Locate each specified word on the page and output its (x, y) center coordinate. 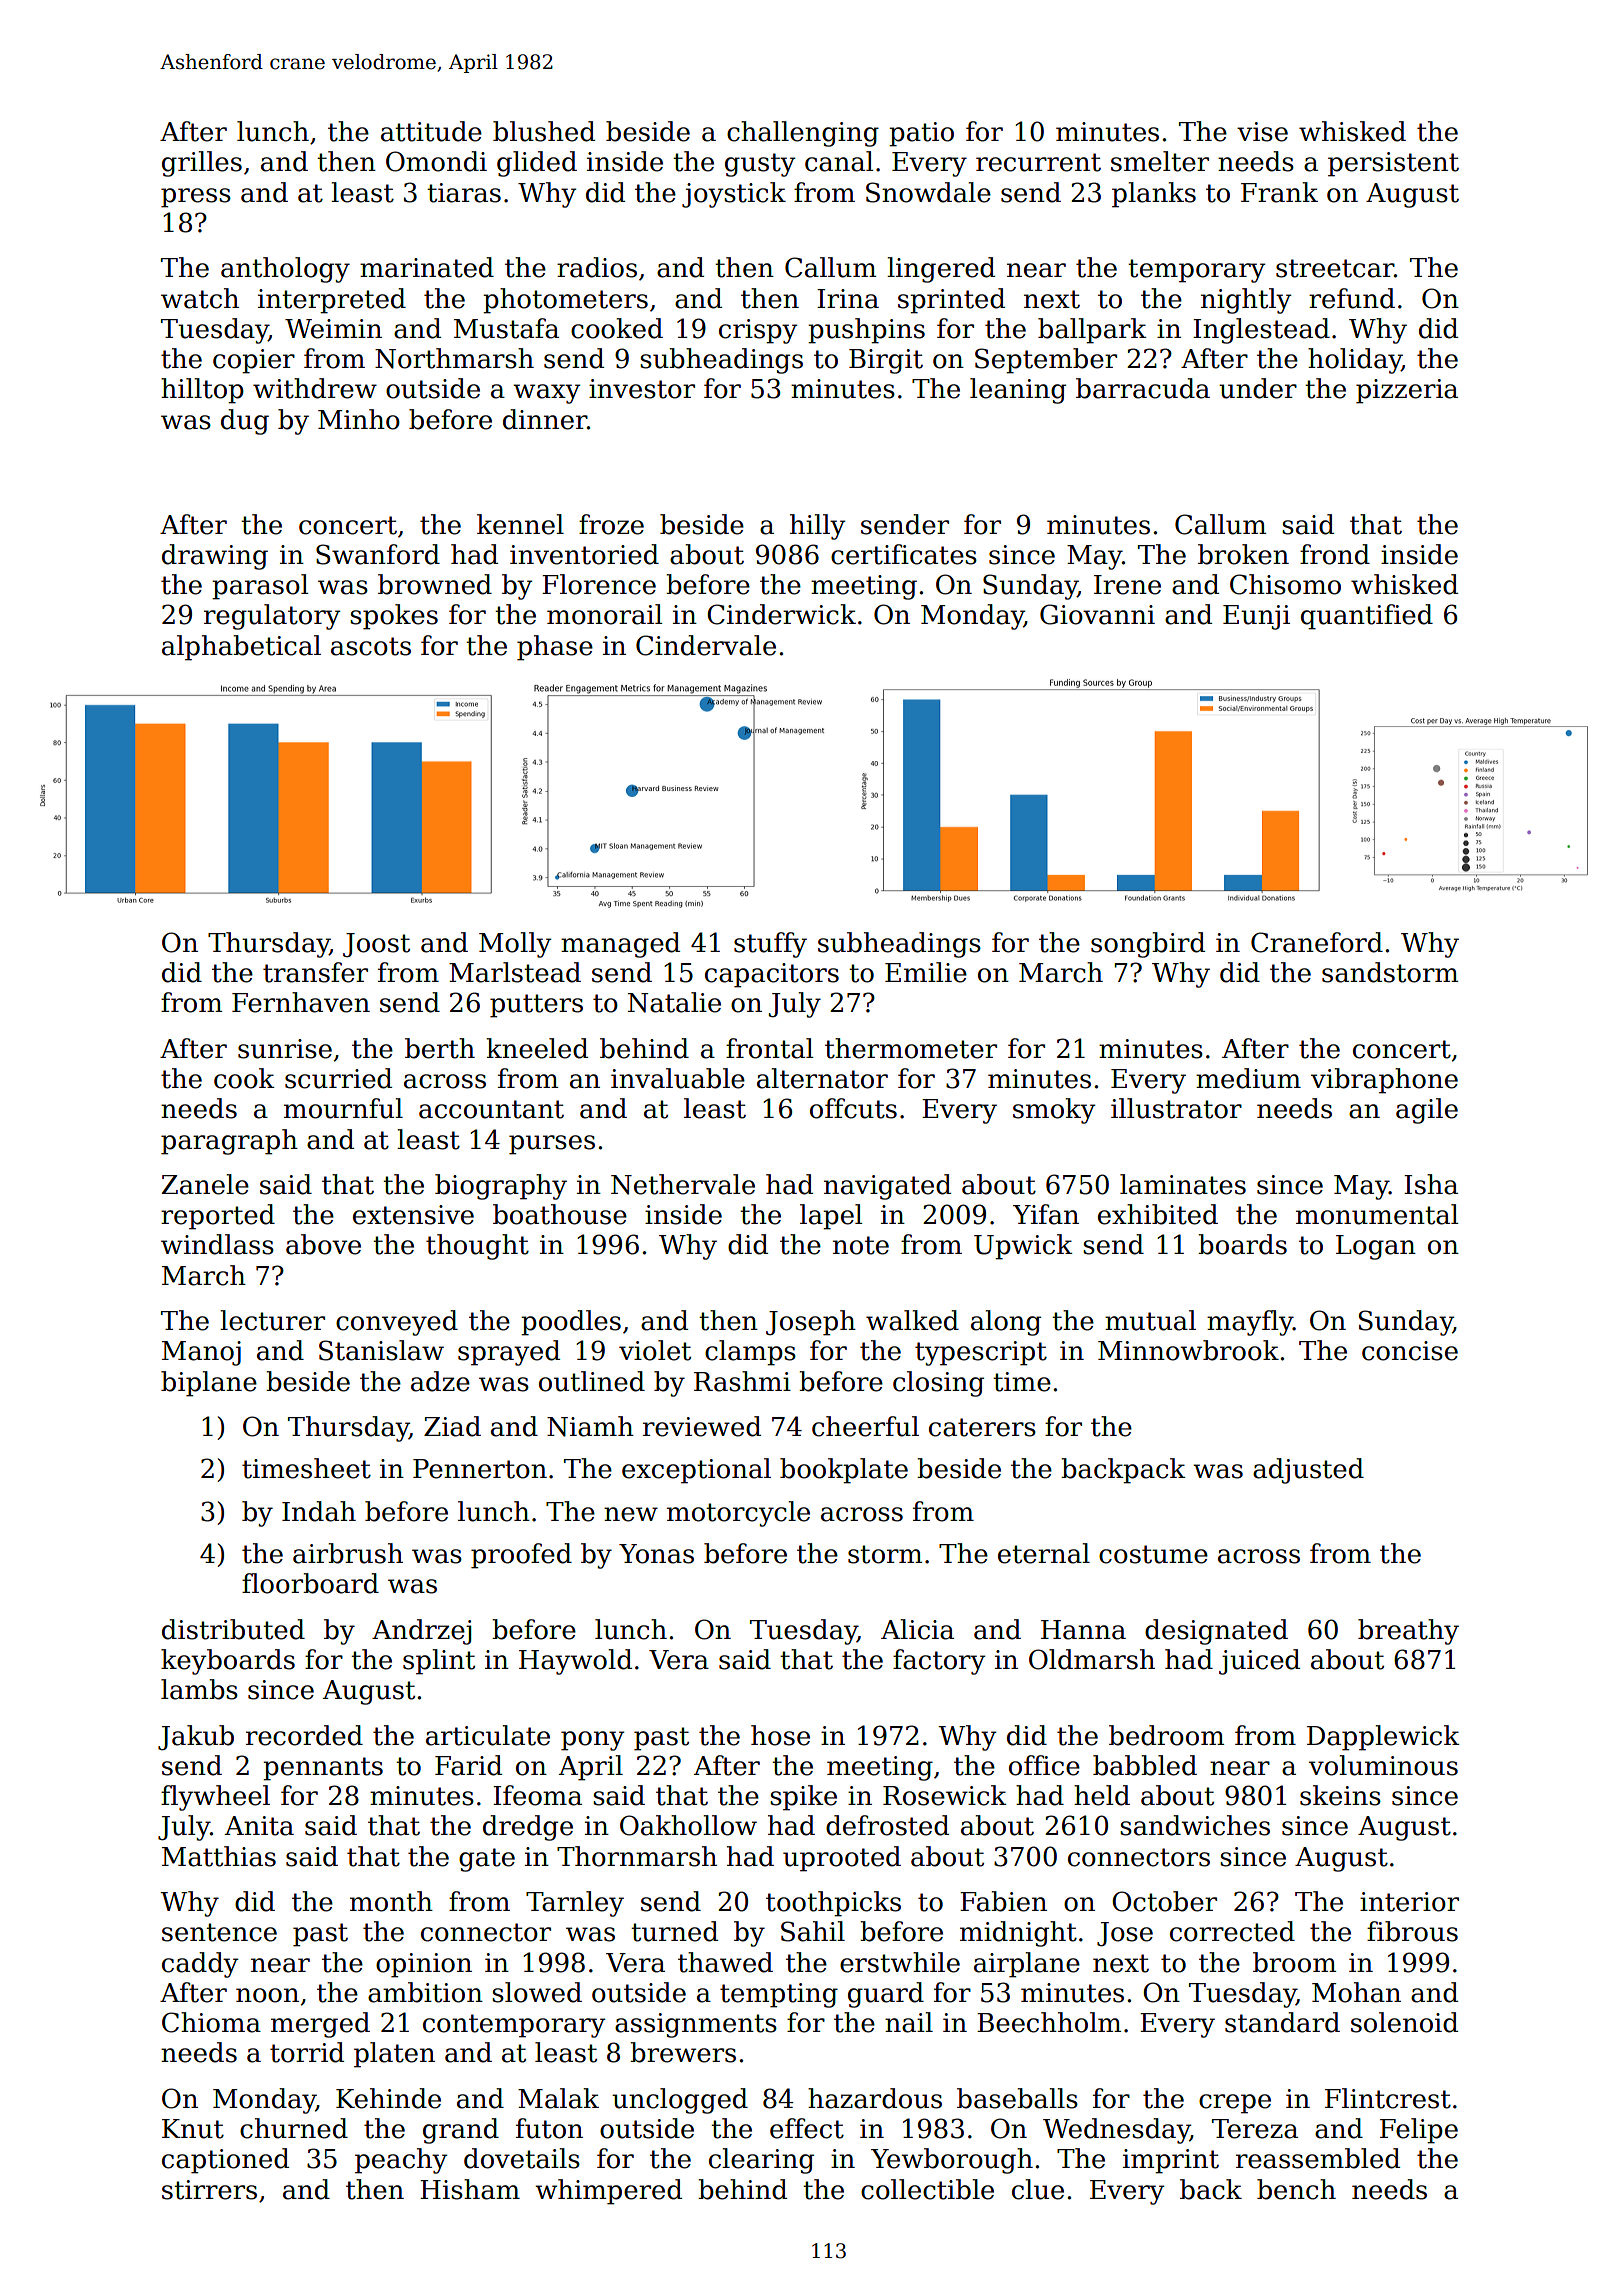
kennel (520, 524)
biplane (209, 1384)
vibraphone (1384, 1081)
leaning (1018, 391)
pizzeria (1407, 391)
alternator (822, 1078)
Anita (259, 1826)
